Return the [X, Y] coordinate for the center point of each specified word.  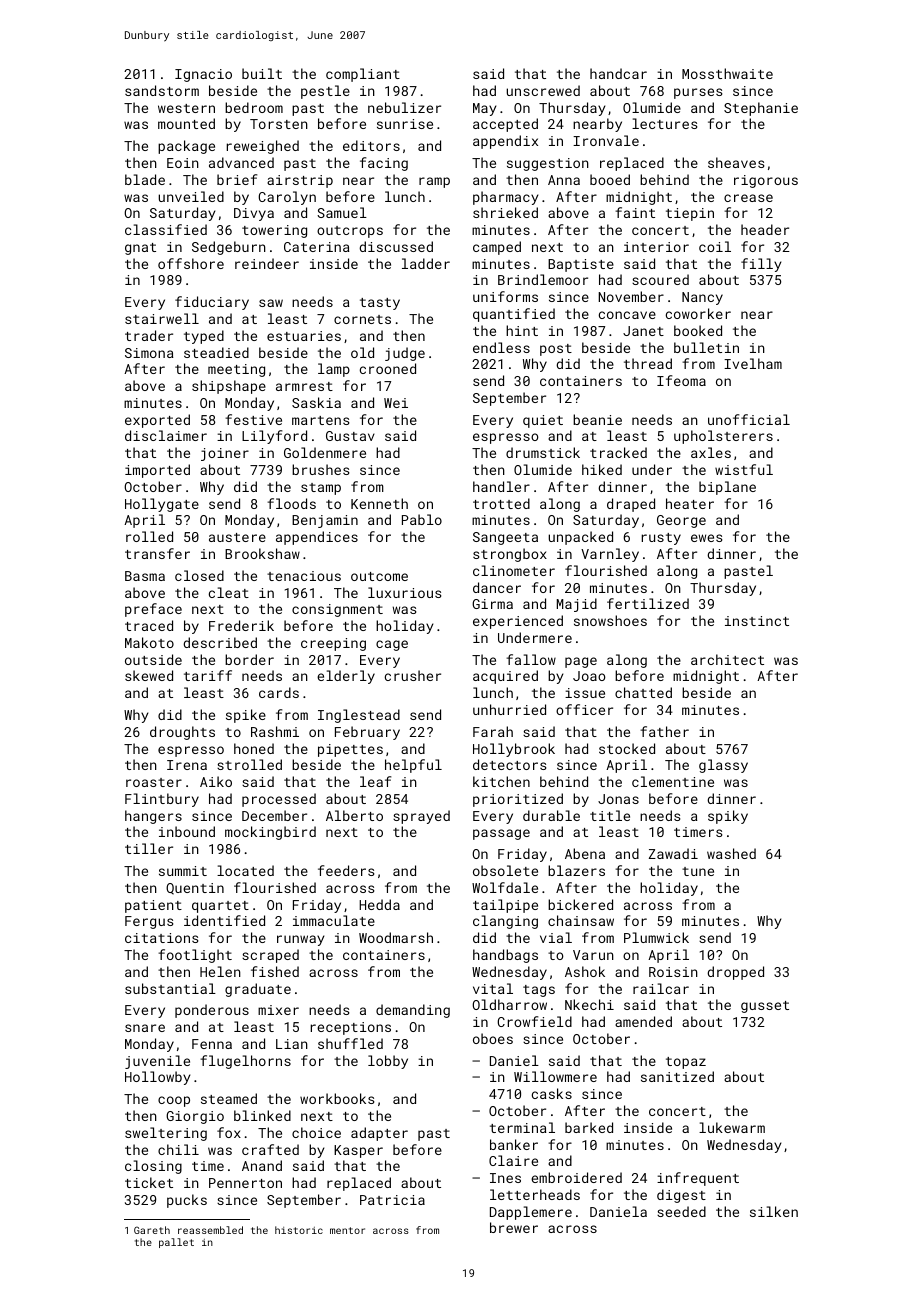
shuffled [350, 1043]
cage [392, 645]
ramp [434, 182]
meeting [236, 370]
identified [224, 920]
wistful [744, 469]
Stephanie [761, 109]
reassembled [210, 1230]
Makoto [149, 642]
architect [727, 659]
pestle [325, 92]
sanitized [677, 1076]
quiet [543, 421]
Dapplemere [531, 1213]
